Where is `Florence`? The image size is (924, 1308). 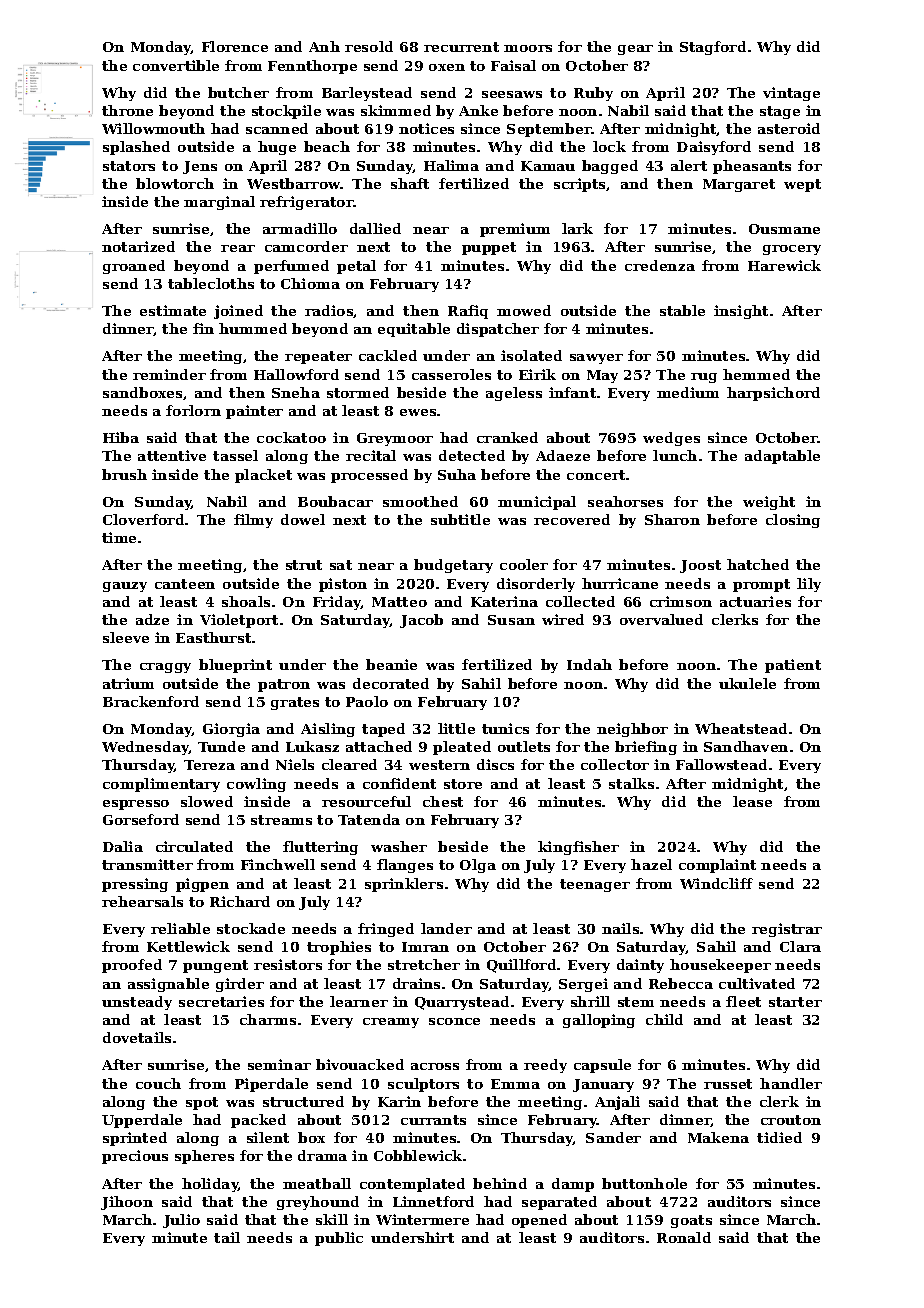 Florence is located at coordinates (235, 46).
